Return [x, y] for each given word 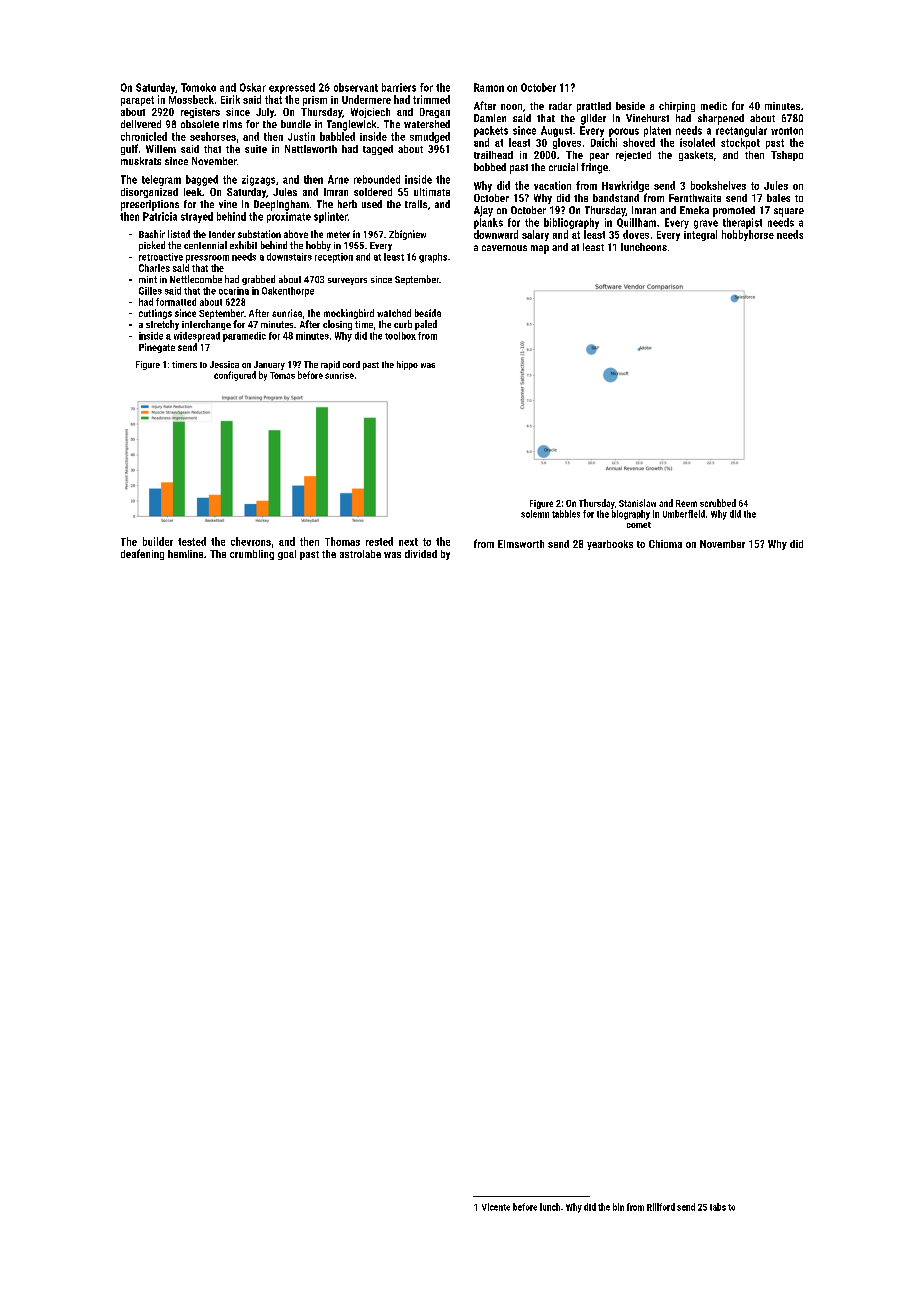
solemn [535, 514]
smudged [430, 137]
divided [421, 554]
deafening [142, 554]
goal [287, 555]
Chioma [665, 544]
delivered [141, 124]
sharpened [721, 119]
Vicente [496, 1207]
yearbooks [610, 545]
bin [618, 1207]
